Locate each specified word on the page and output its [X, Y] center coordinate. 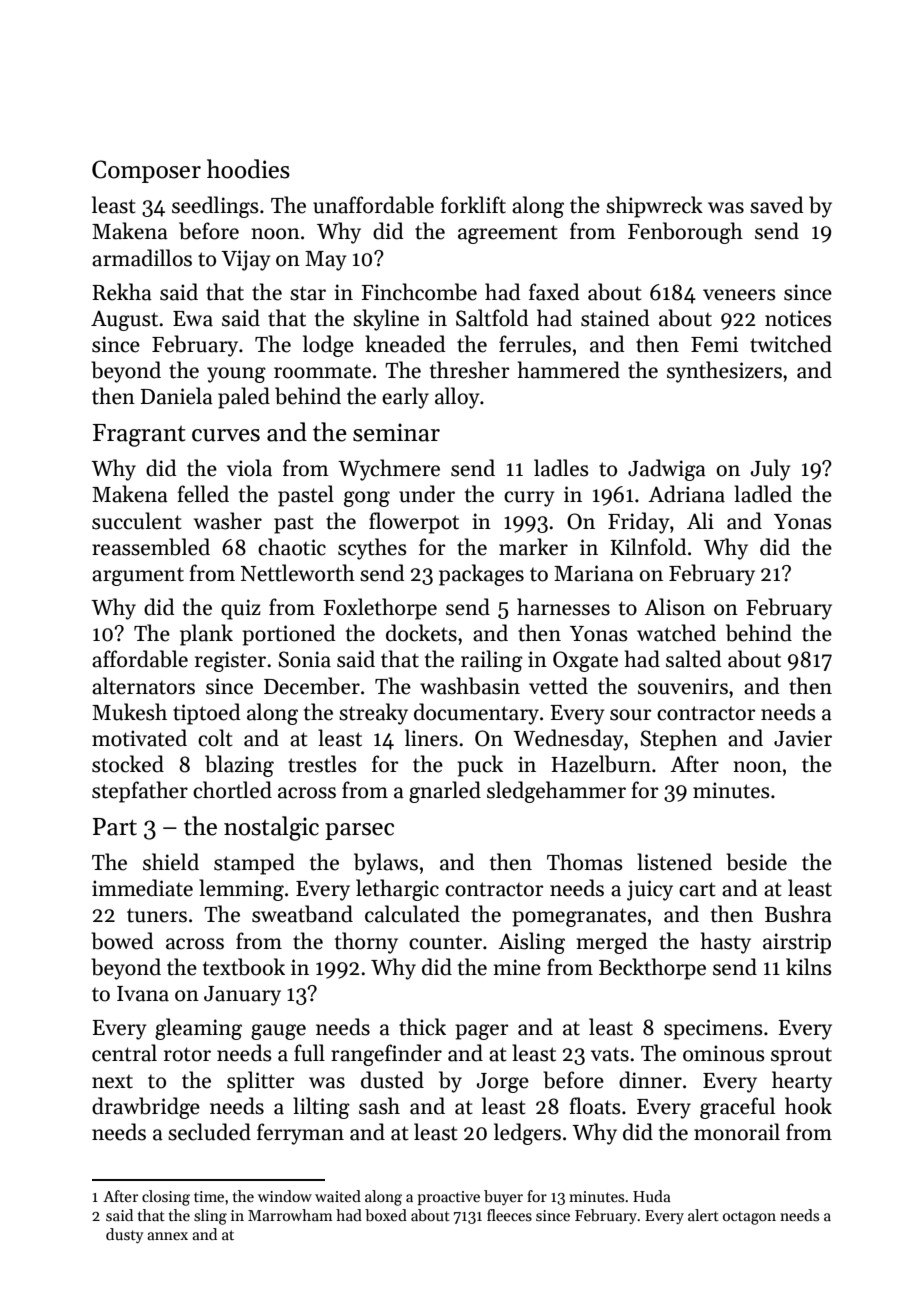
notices [798, 318]
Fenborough [685, 233]
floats [595, 1106]
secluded [209, 1132]
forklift [473, 205]
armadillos [142, 258]
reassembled [151, 547]
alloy [457, 398]
